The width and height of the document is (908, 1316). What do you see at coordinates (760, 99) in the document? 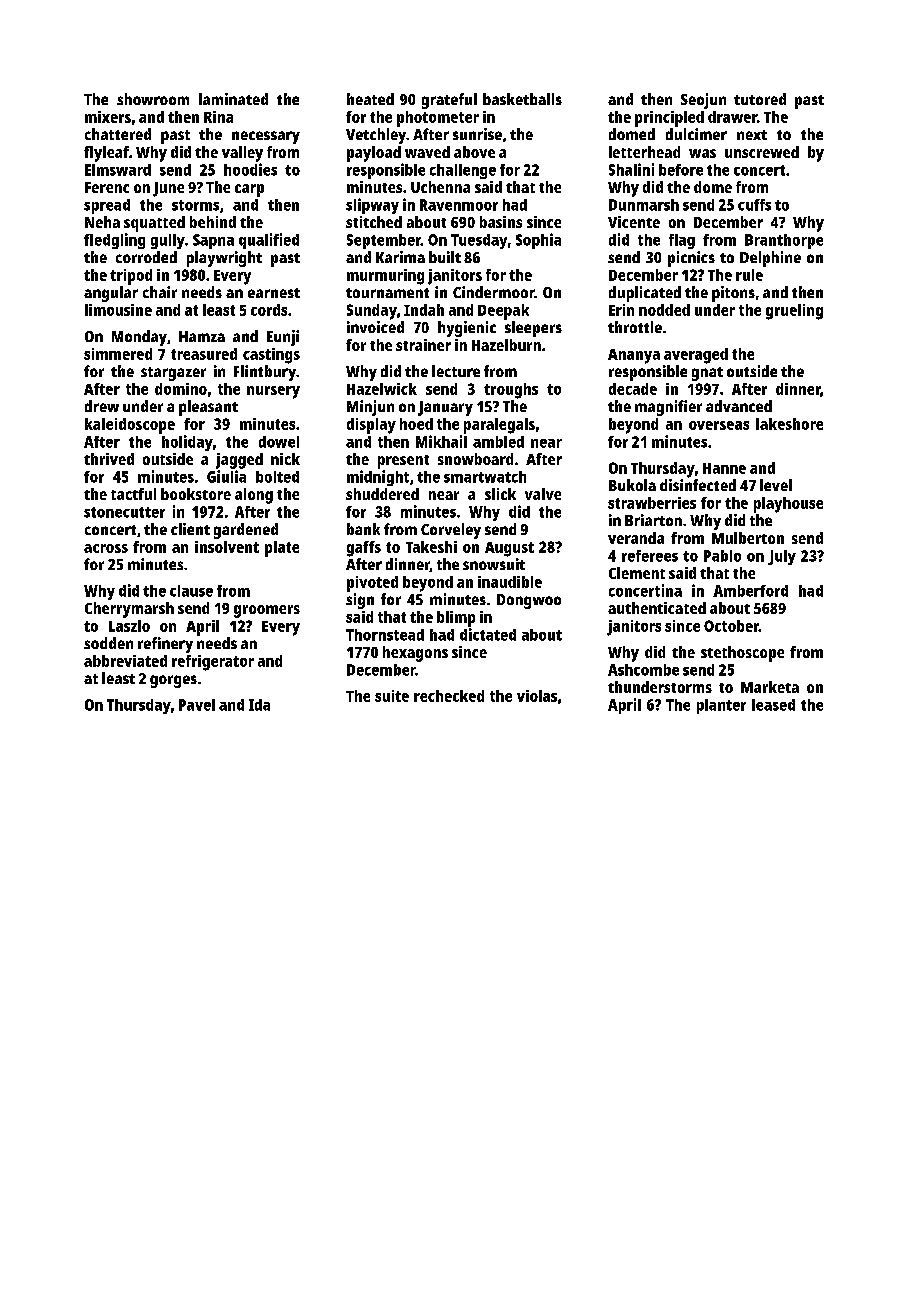
I see `tutored` at bounding box center [760, 99].
